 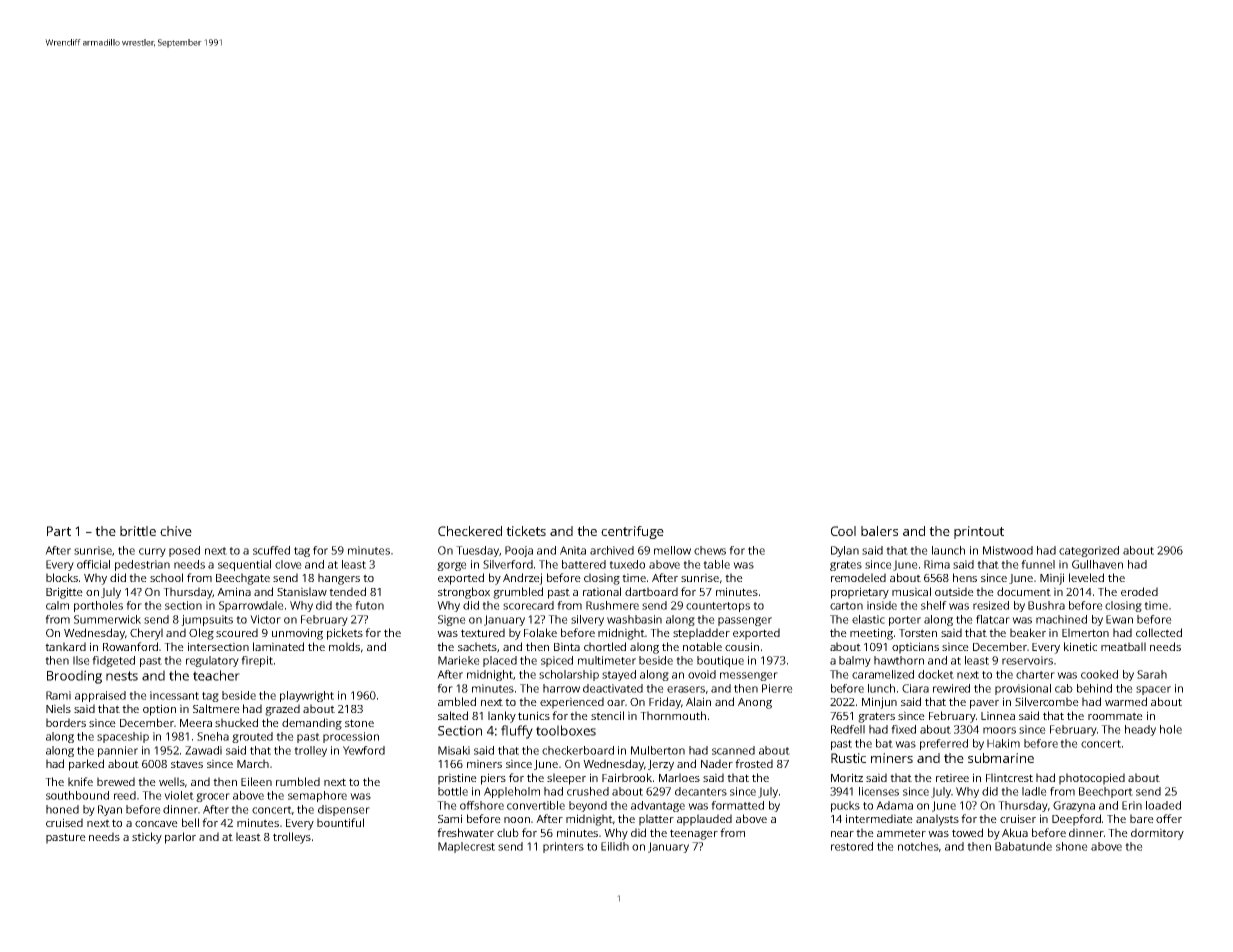 I want to click on Brooding, so click(x=74, y=677).
